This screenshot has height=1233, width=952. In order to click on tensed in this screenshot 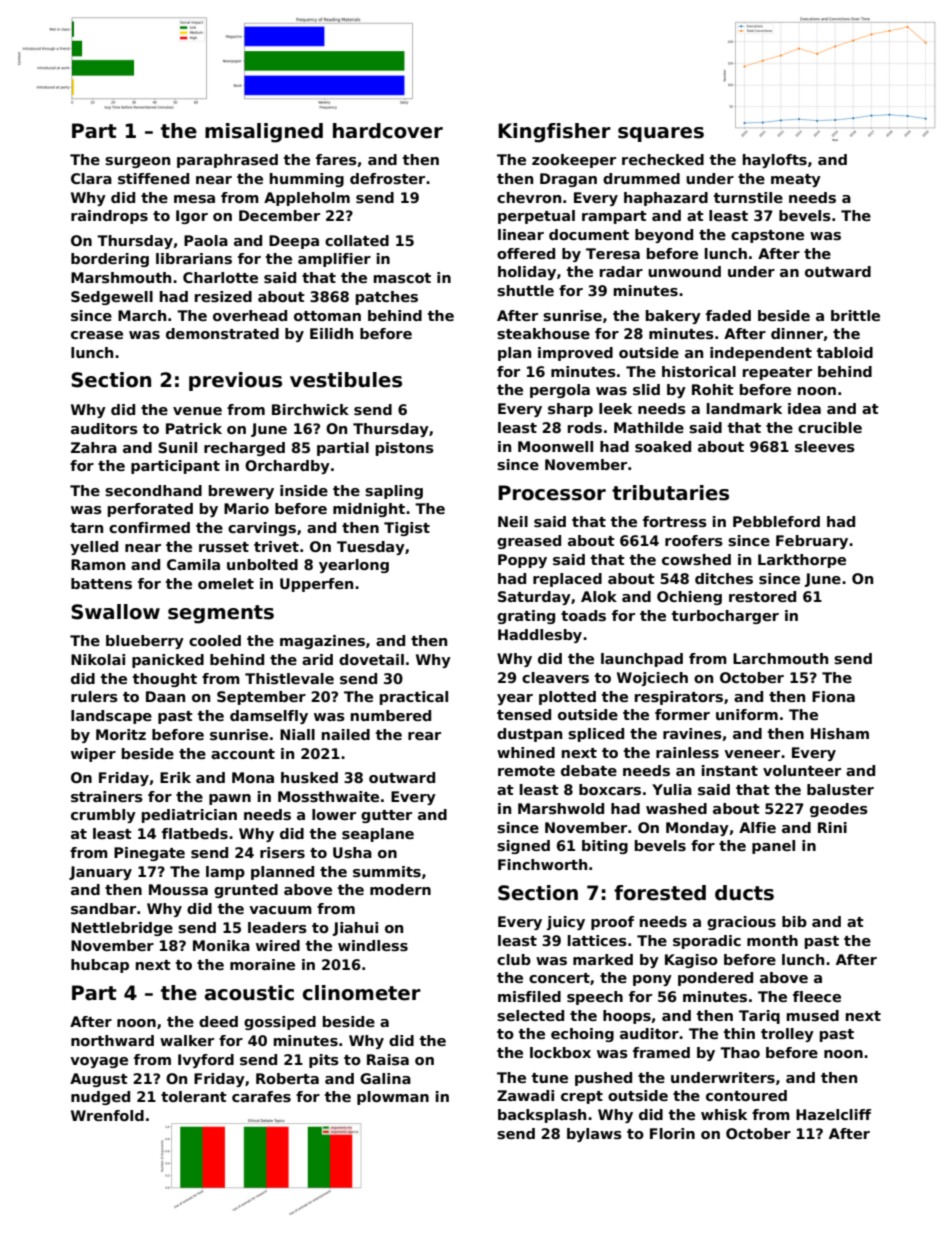, I will do `click(524, 714)`.
